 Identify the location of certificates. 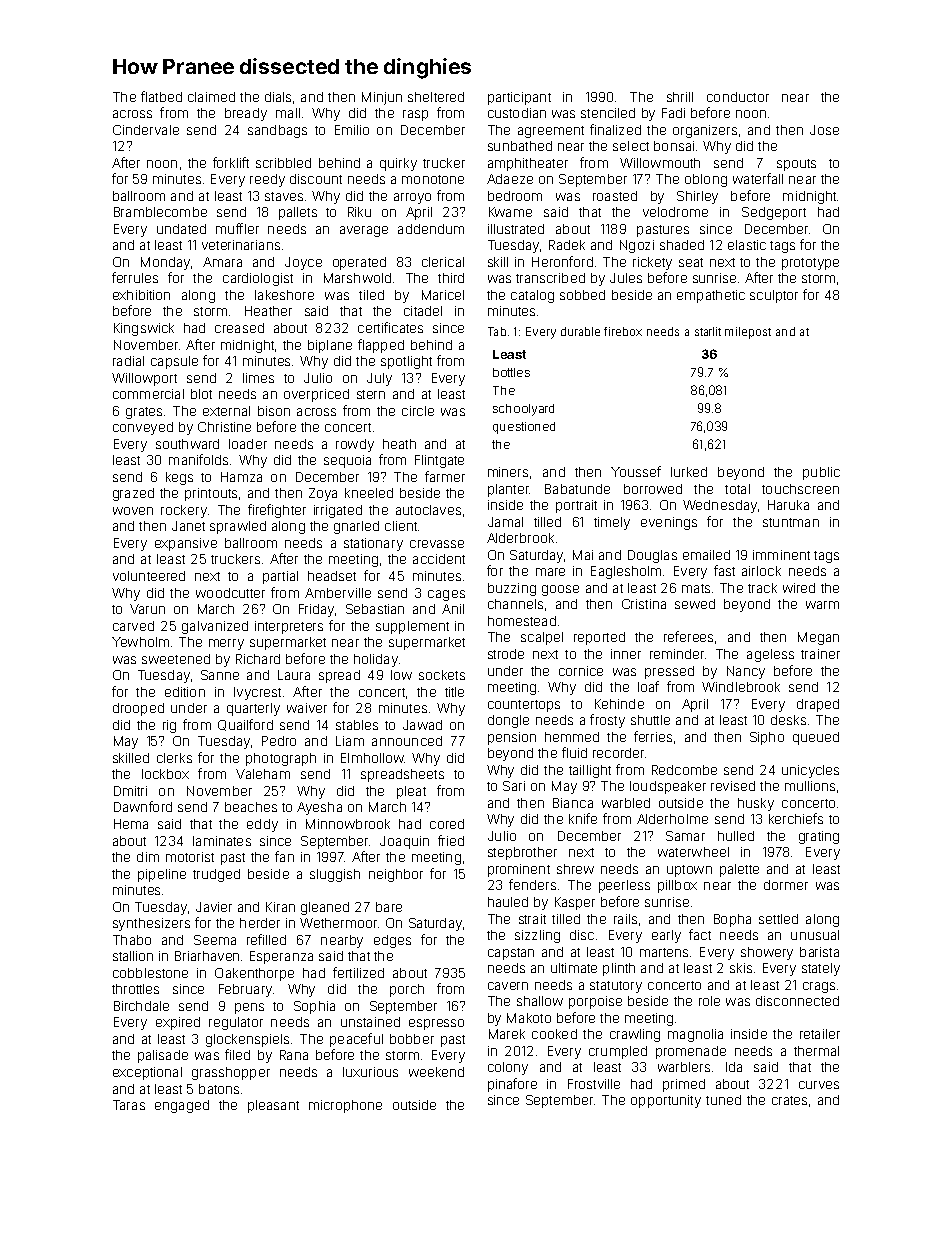
(390, 327).
